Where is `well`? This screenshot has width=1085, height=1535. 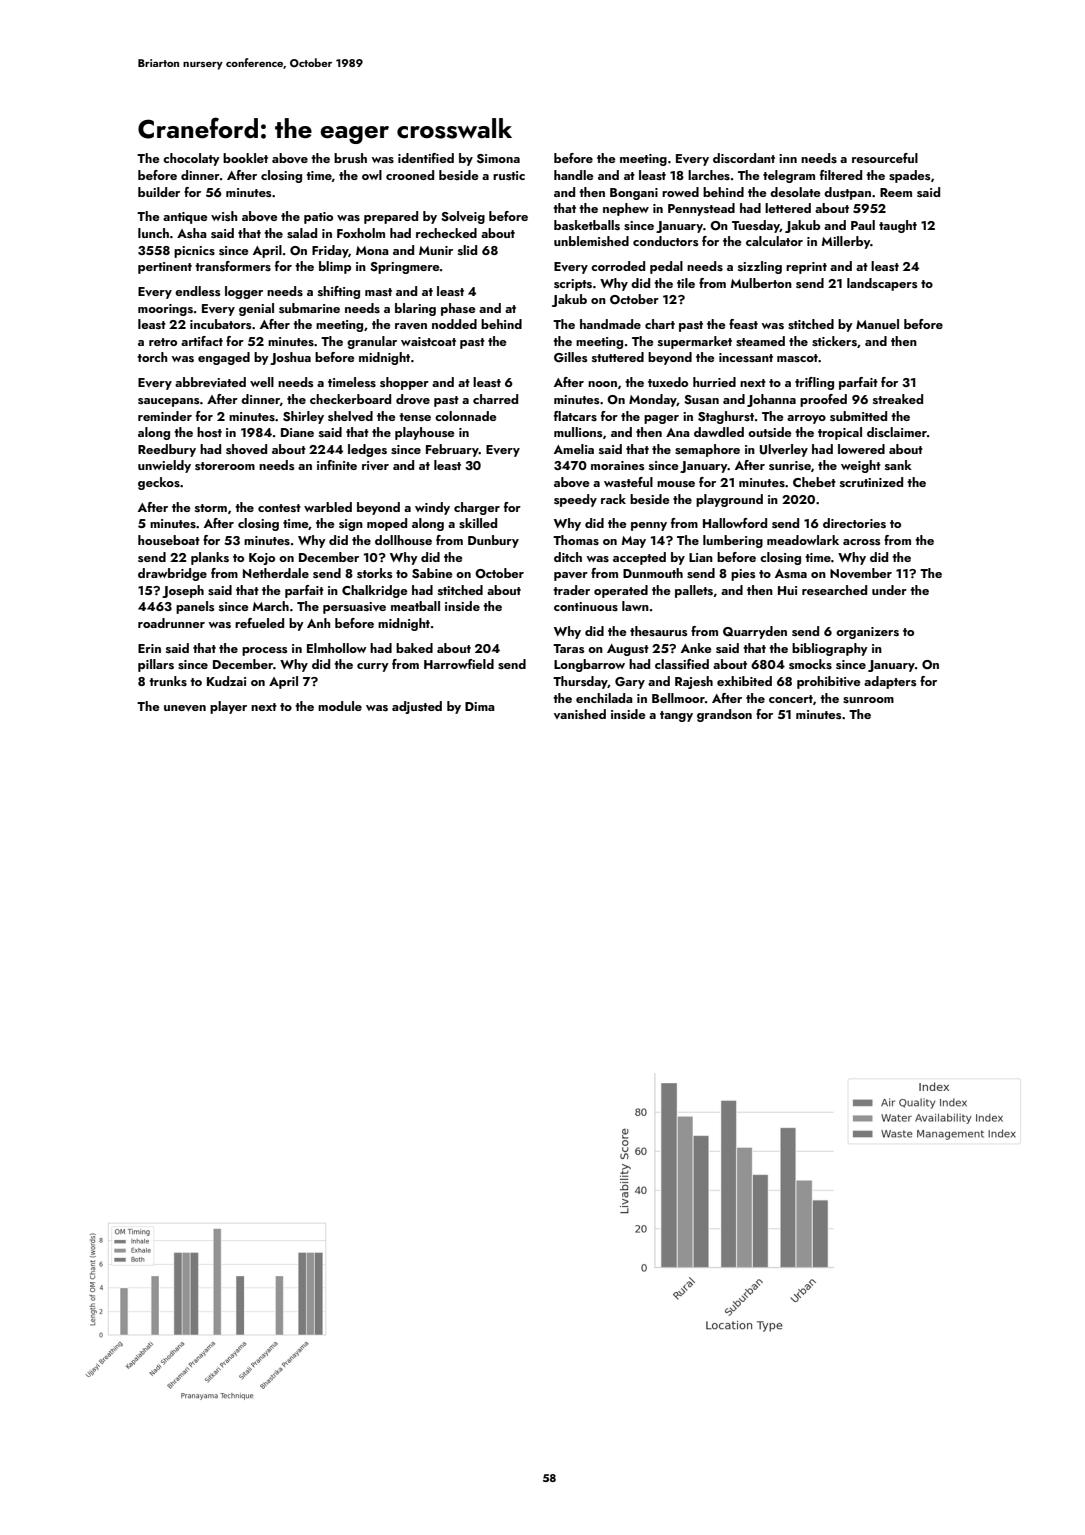 well is located at coordinates (262, 382).
